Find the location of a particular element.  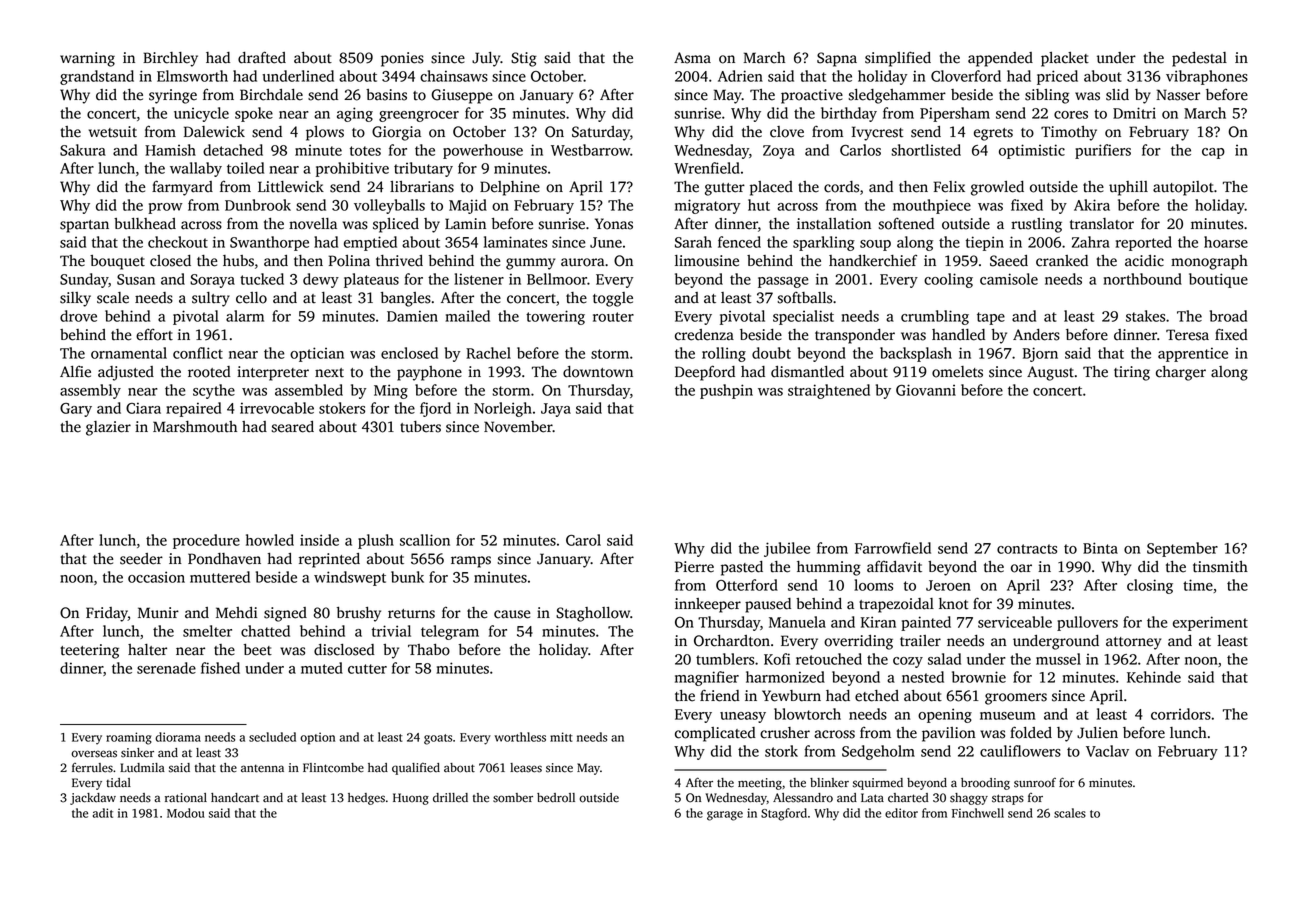

silky is located at coordinates (75, 299).
